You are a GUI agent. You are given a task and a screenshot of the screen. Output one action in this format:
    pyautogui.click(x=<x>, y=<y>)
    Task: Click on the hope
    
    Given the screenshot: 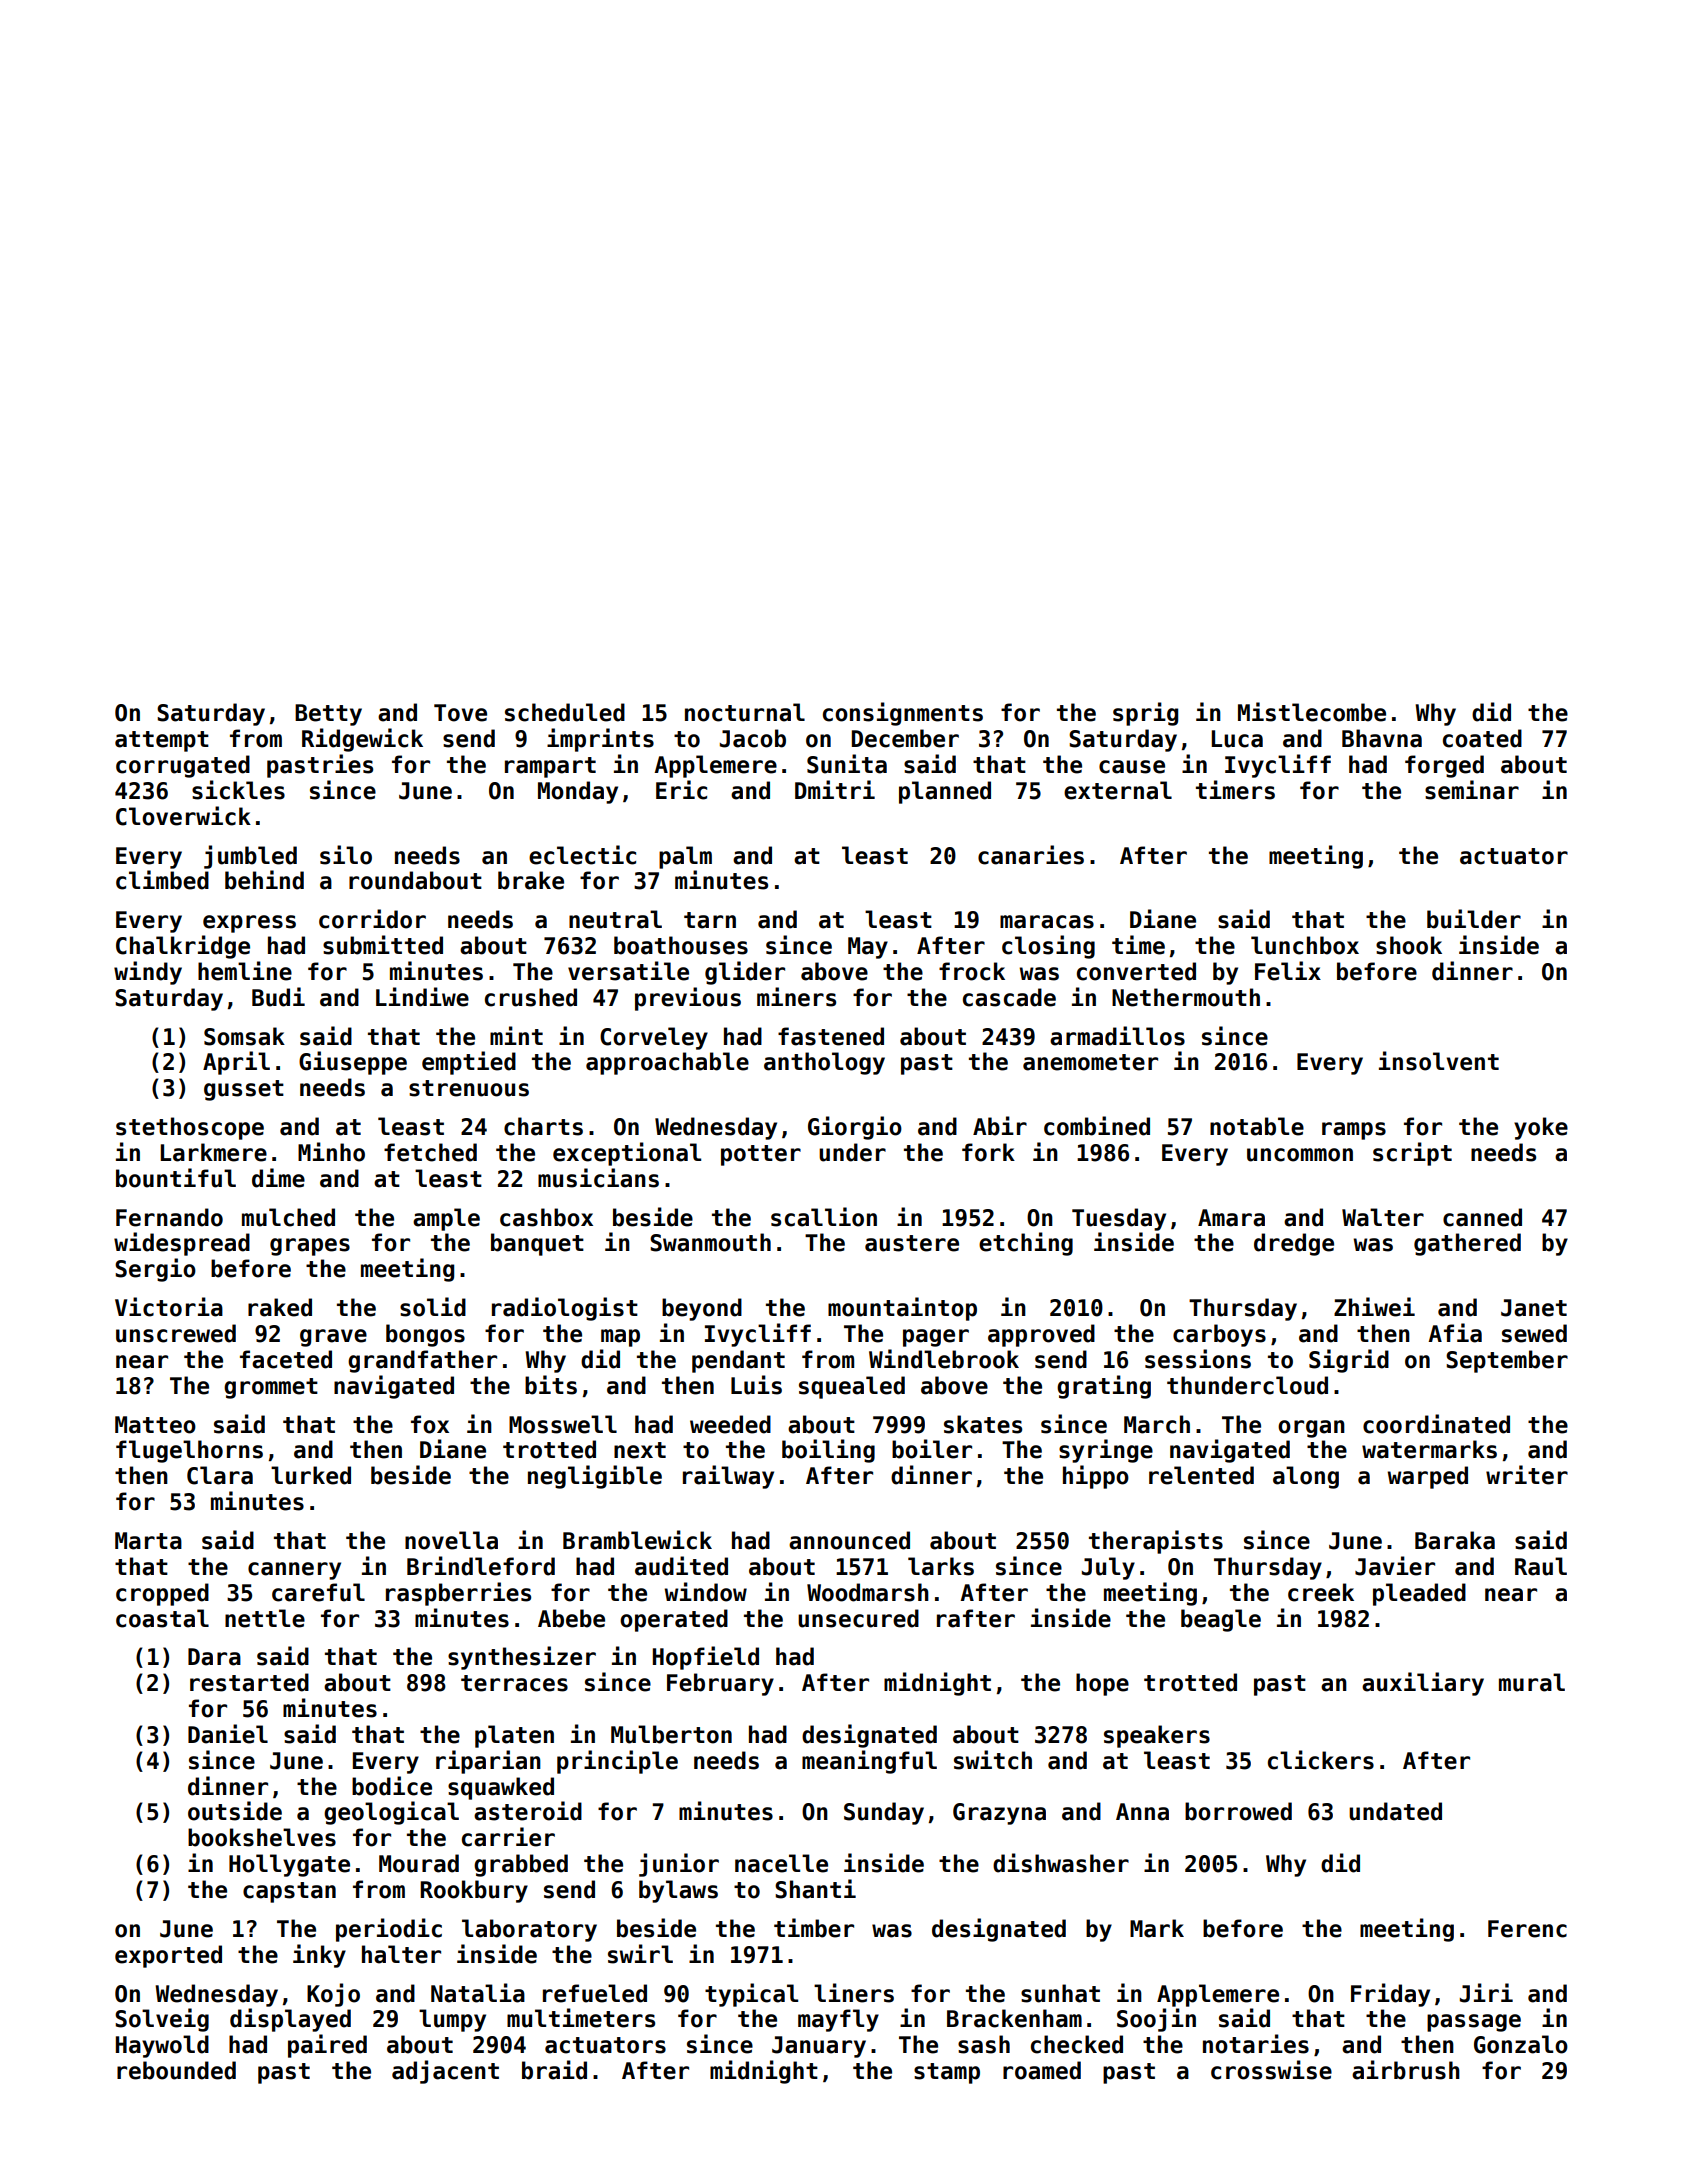 What is the action you would take?
    pyautogui.click(x=1102, y=1684)
